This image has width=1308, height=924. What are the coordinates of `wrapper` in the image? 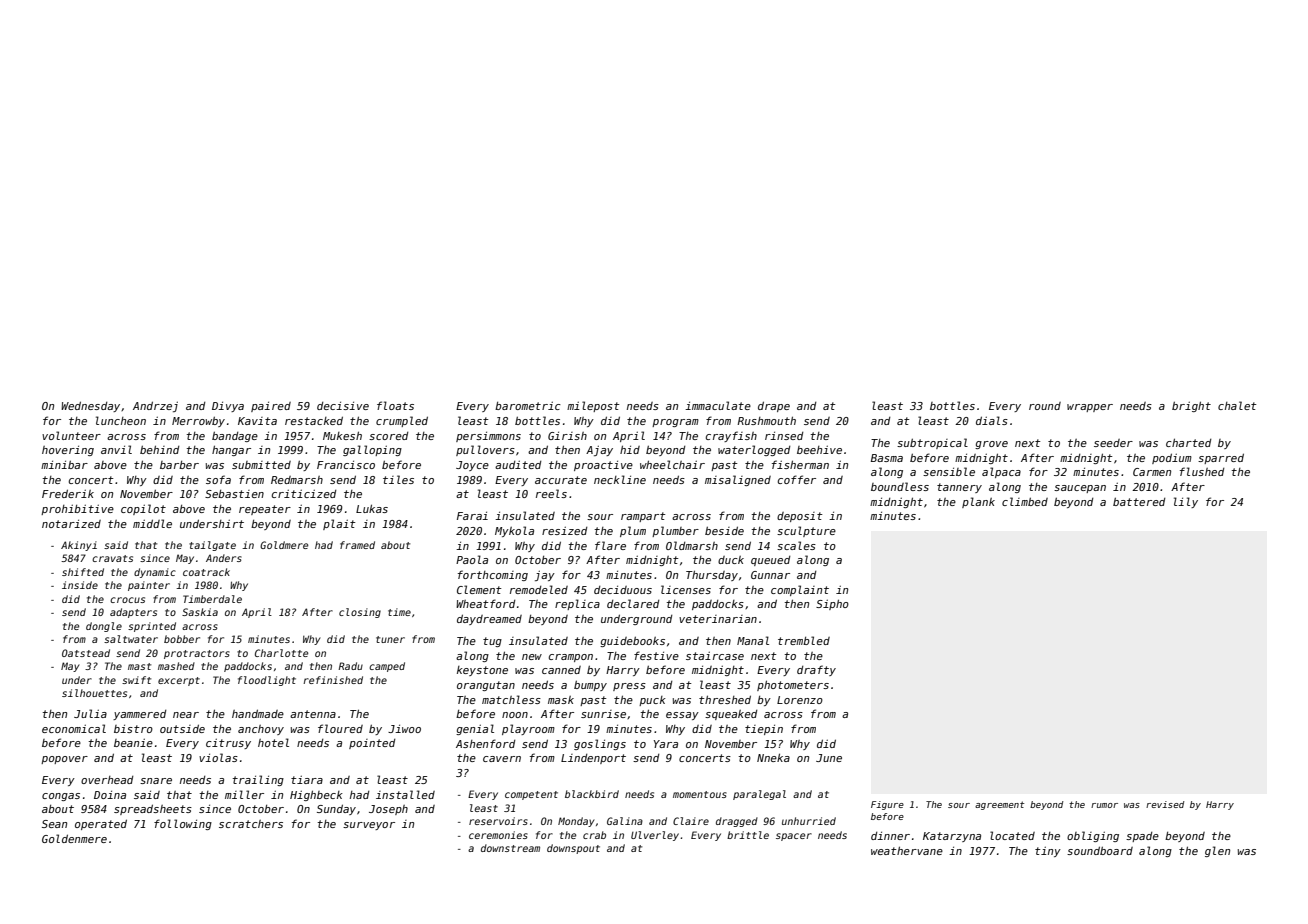 It's located at (1090, 408).
